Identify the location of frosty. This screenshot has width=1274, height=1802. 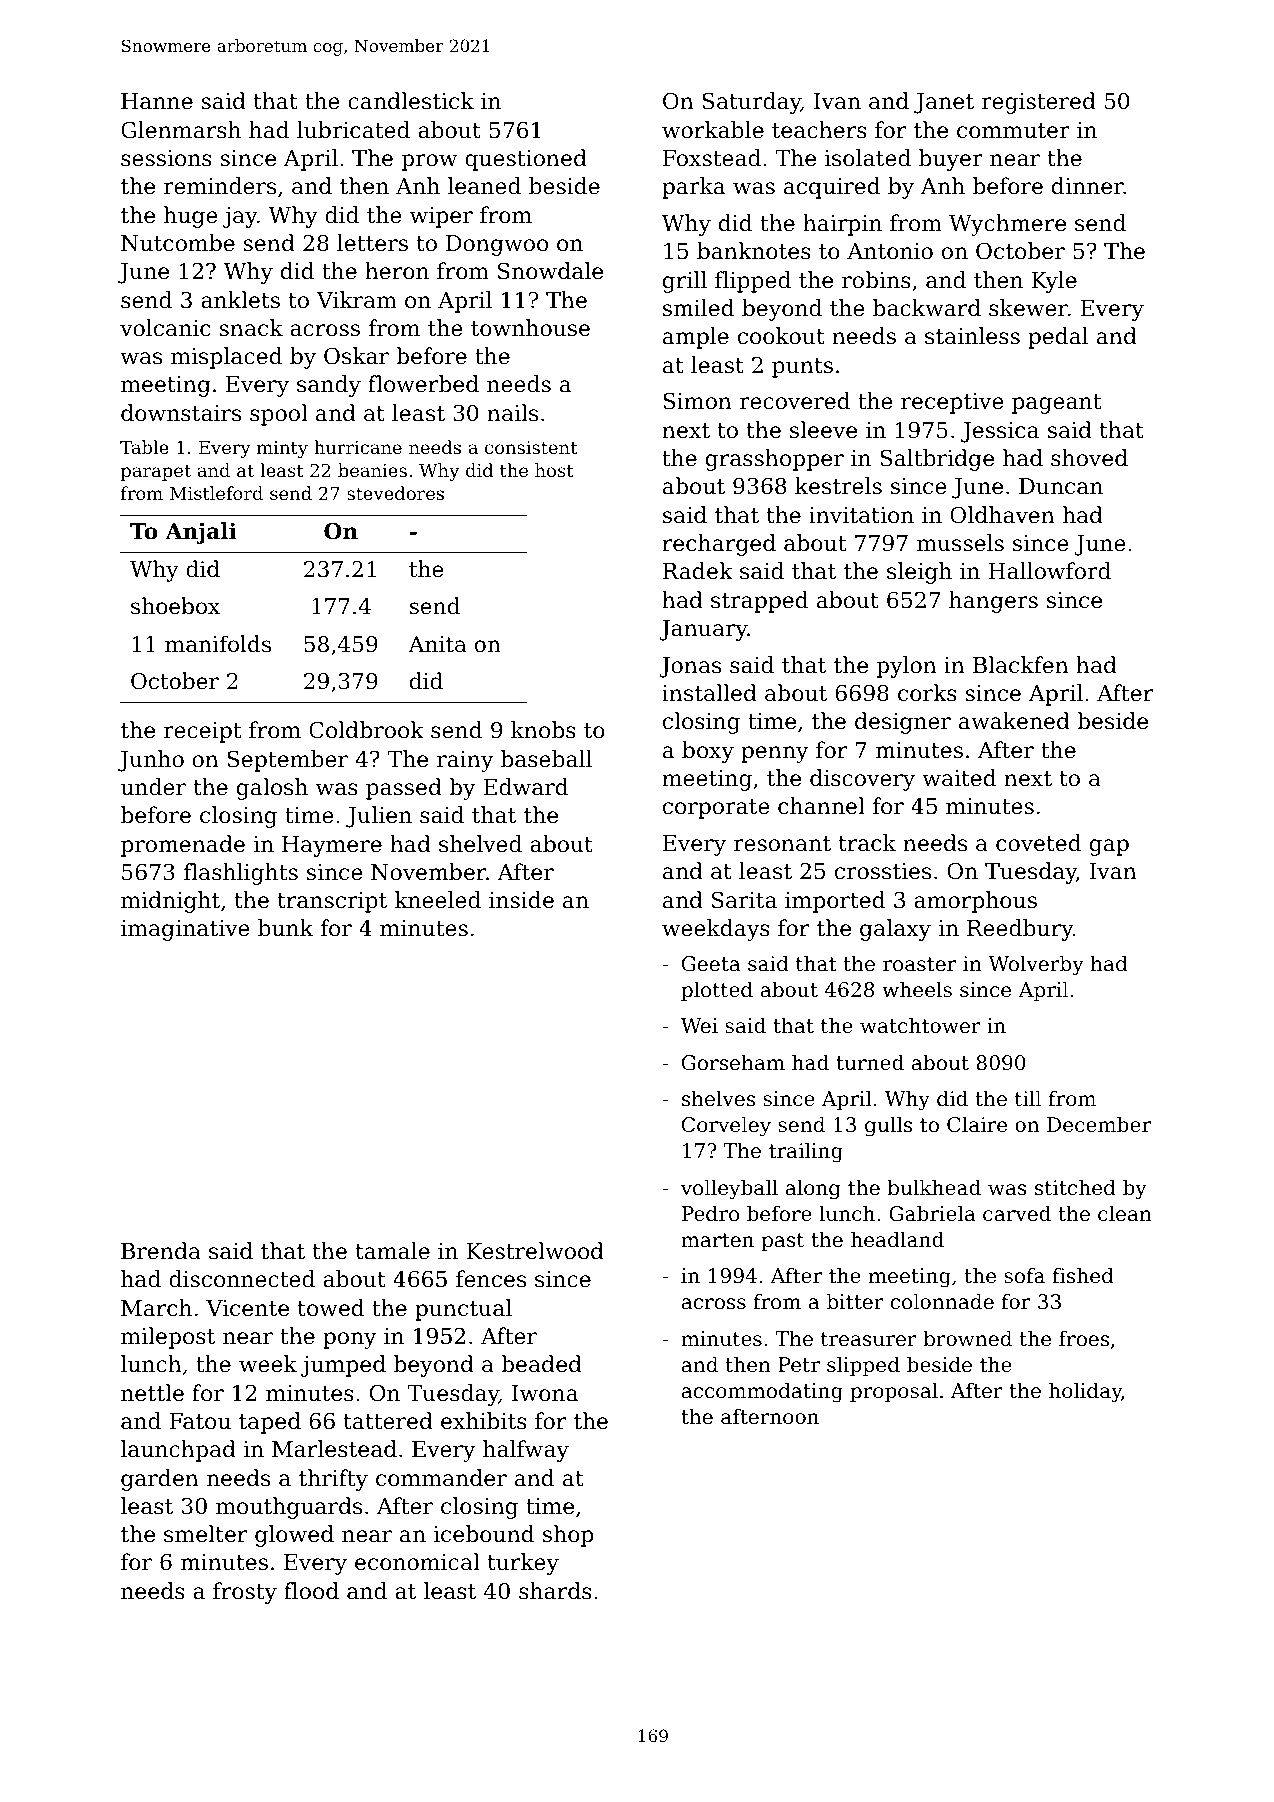
(245, 1593).
